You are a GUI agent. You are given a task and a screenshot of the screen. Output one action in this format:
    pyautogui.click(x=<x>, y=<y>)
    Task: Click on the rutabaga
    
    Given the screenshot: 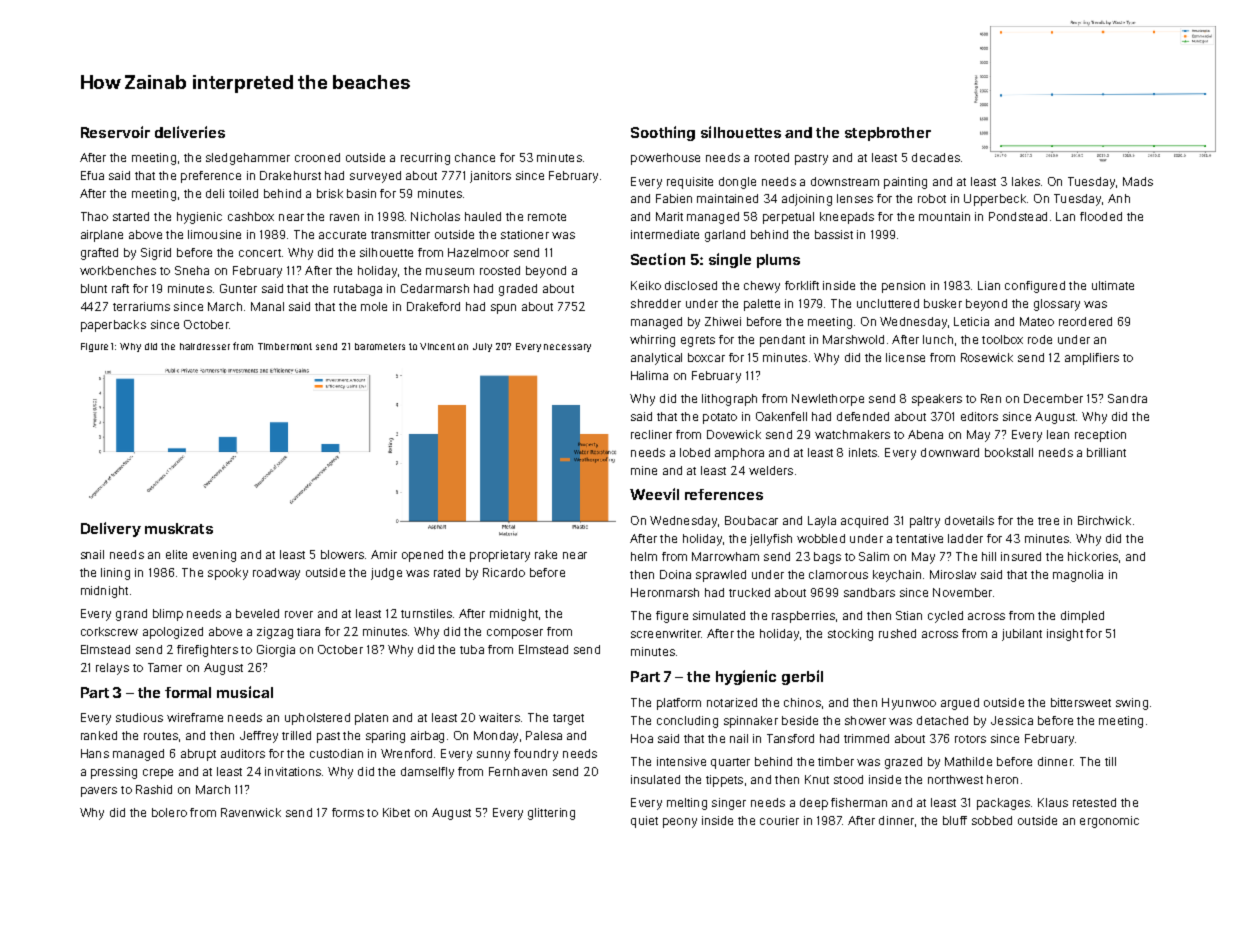 What is the action you would take?
    pyautogui.click(x=358, y=290)
